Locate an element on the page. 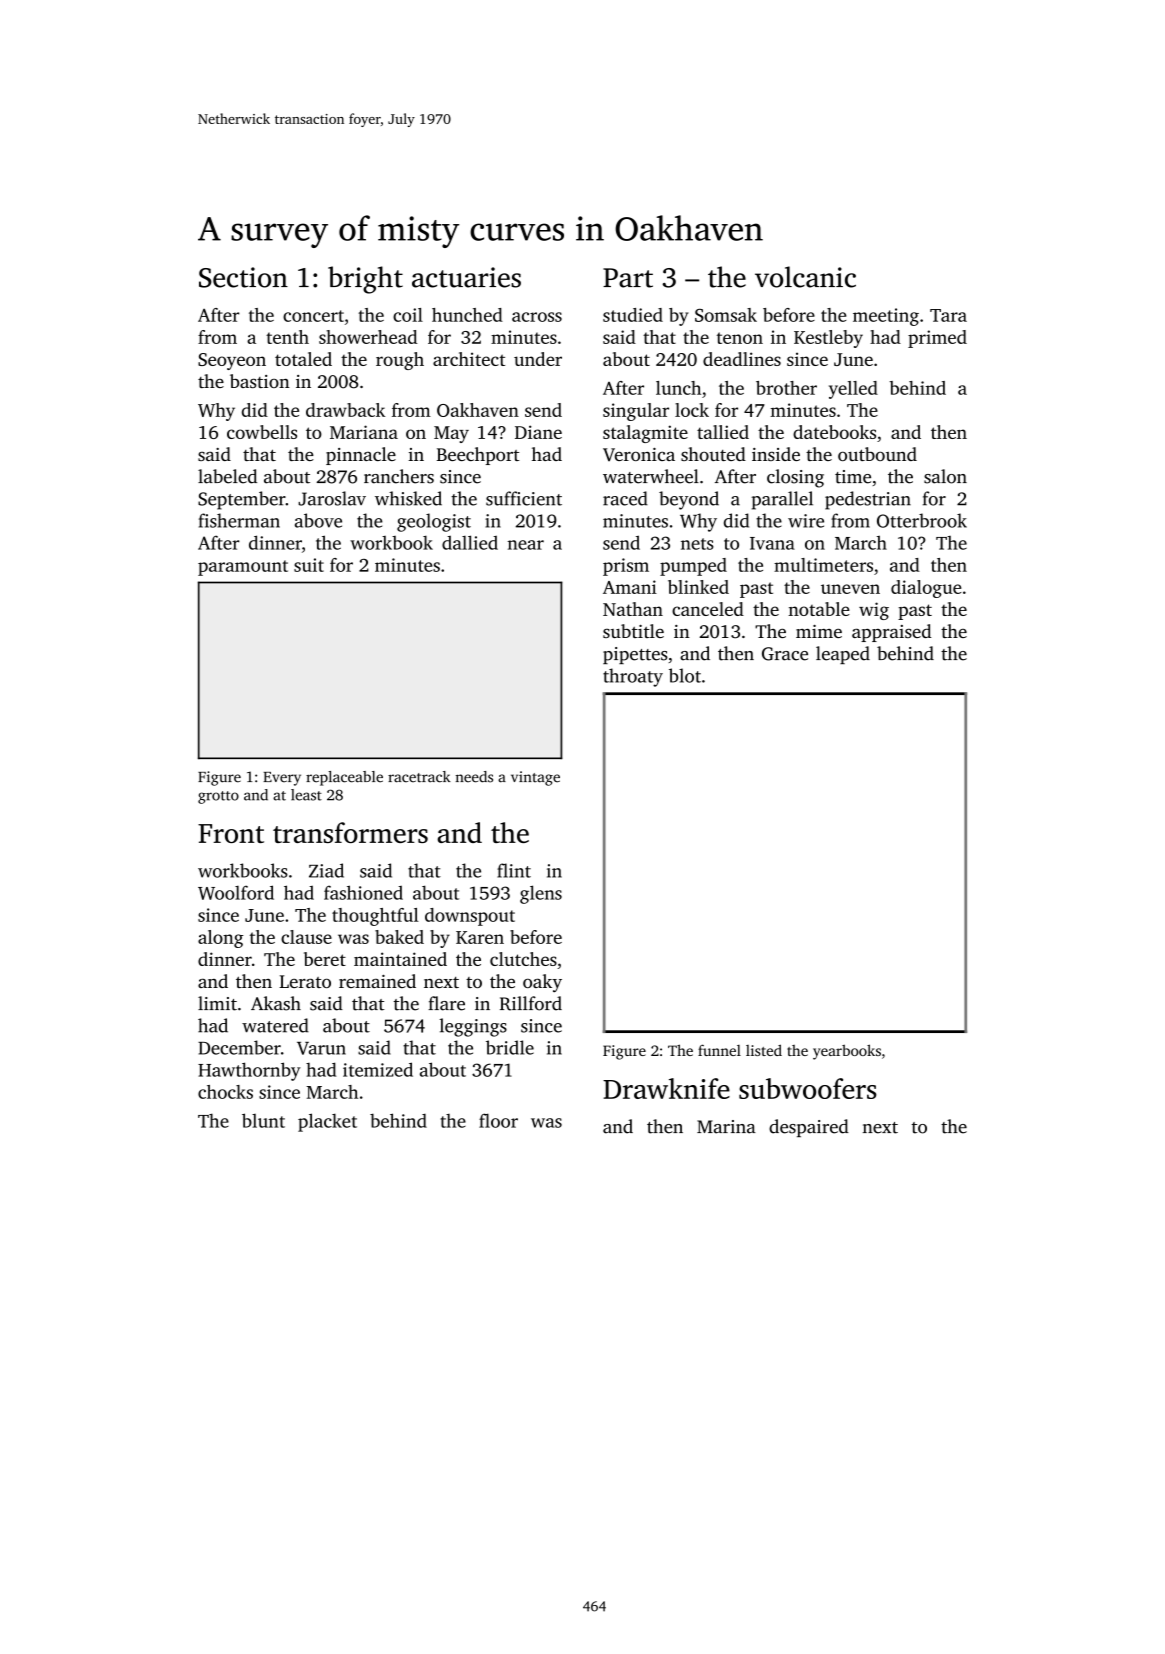 The height and width of the page is (1654, 1165). despaired is located at coordinates (809, 1128).
